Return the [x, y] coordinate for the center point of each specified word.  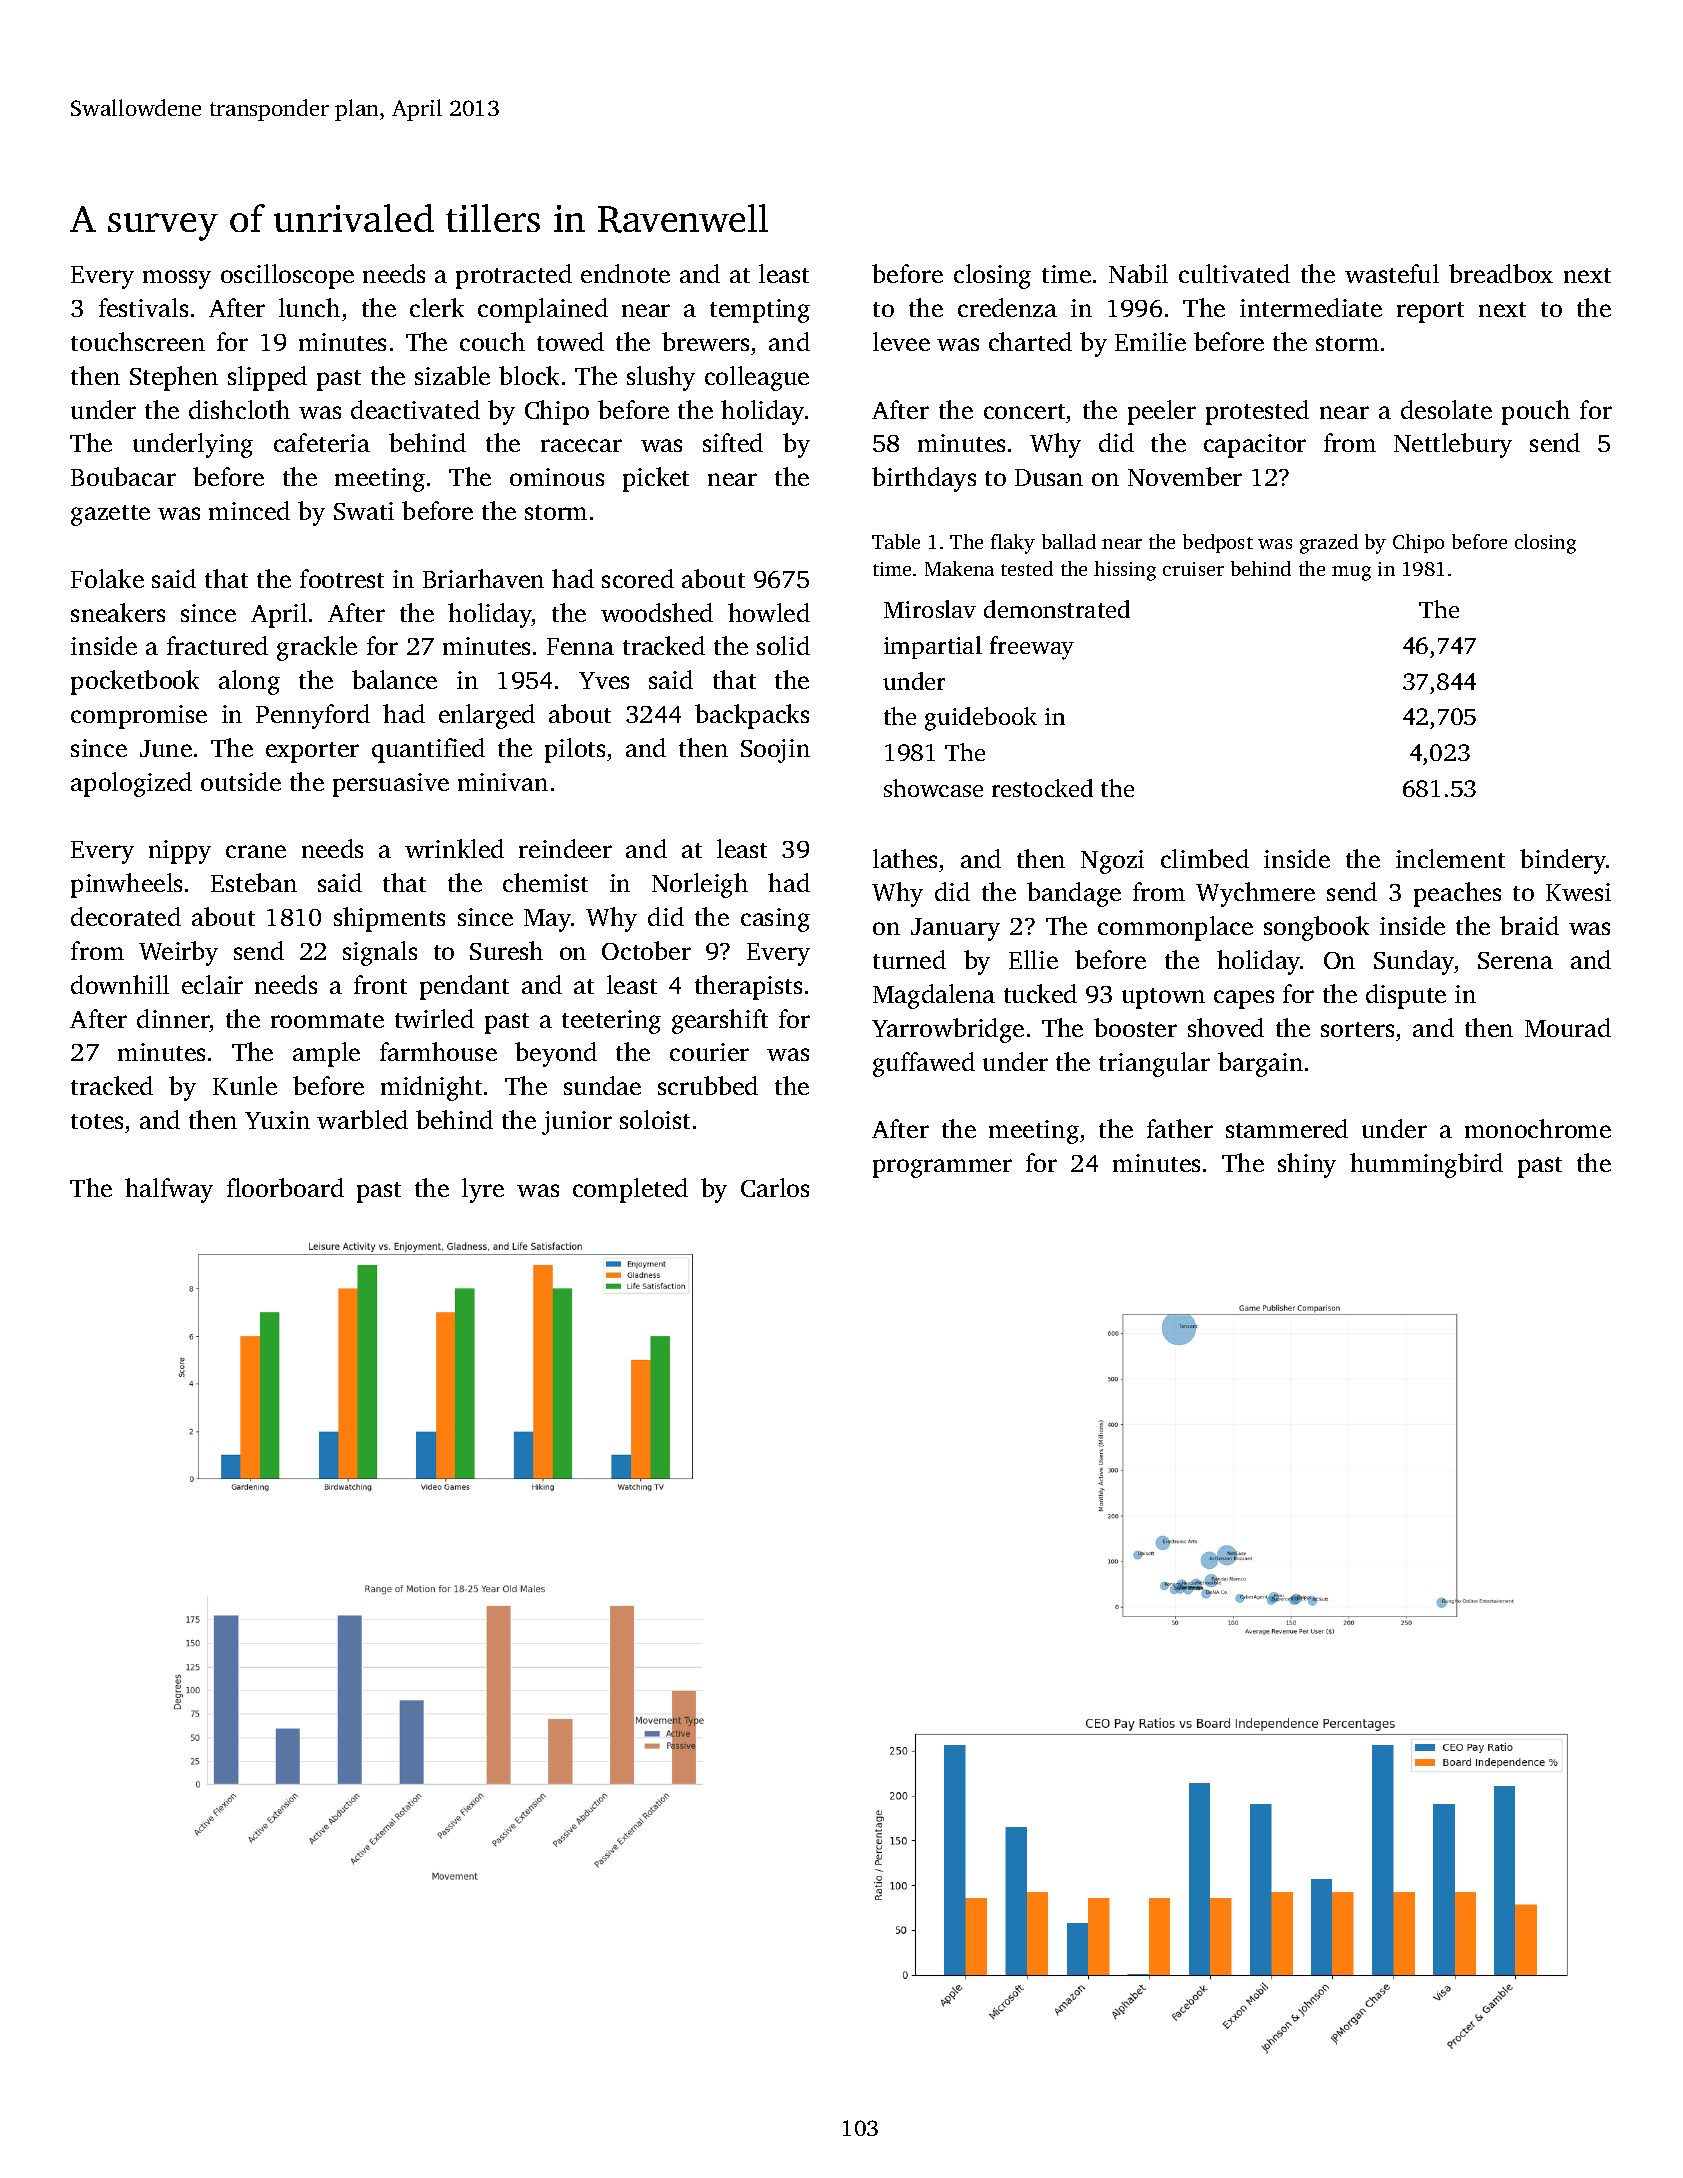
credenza [1007, 307]
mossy [177, 279]
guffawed [924, 1064]
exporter [312, 752]
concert [1024, 411]
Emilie [1150, 341]
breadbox [1501, 273]
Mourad [1568, 1027]
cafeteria [322, 442]
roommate [327, 1020]
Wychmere [1255, 894]
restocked [1042, 788]
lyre [483, 1190]
